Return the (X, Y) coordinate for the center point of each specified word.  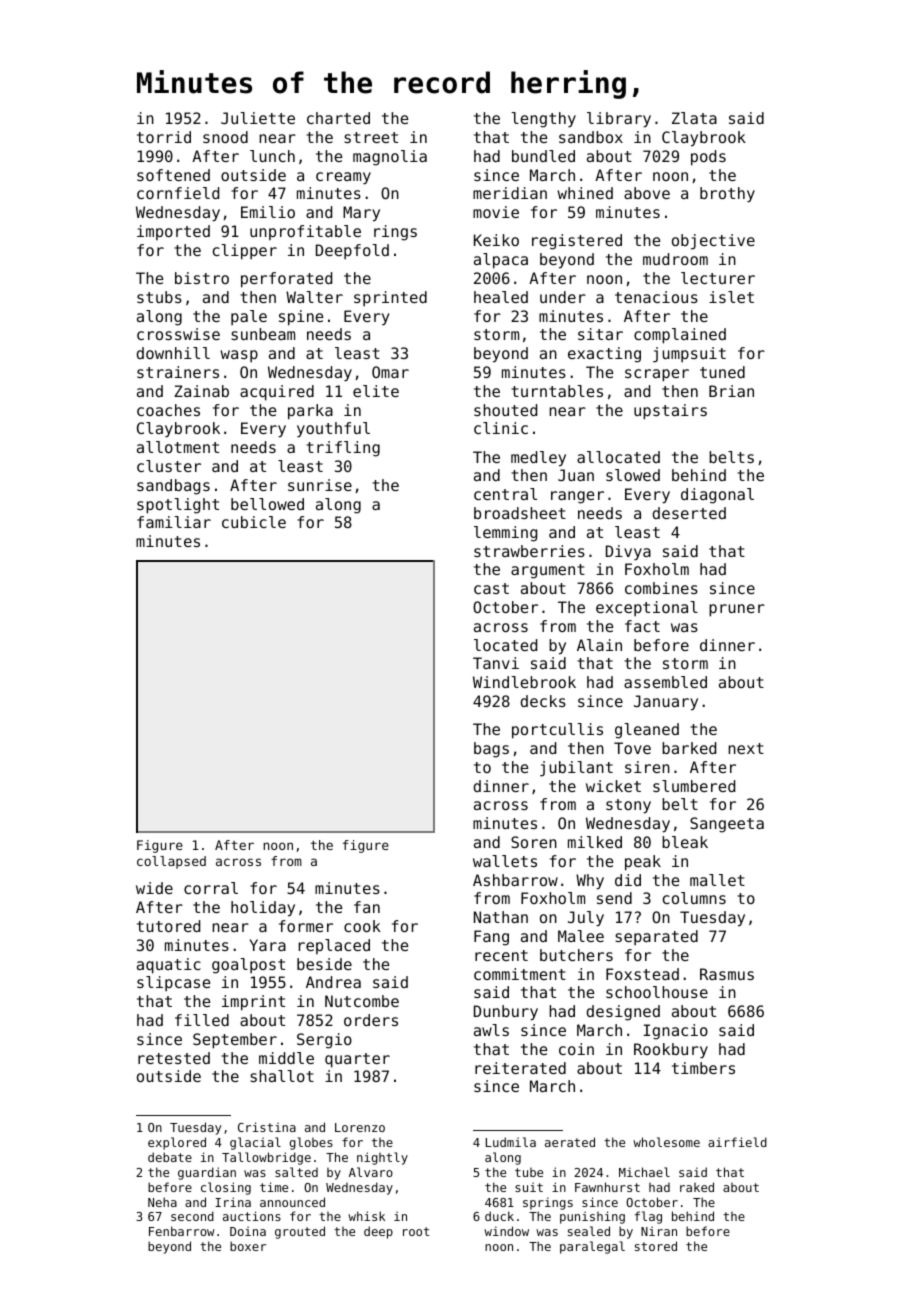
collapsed (171, 862)
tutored (168, 926)
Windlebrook (524, 682)
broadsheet (520, 513)
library (619, 120)
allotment (178, 447)
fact (642, 626)
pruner (737, 610)
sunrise (320, 485)
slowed (633, 475)
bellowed (267, 504)
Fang (491, 938)
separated (656, 937)
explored (177, 1143)
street (371, 137)
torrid (164, 137)
